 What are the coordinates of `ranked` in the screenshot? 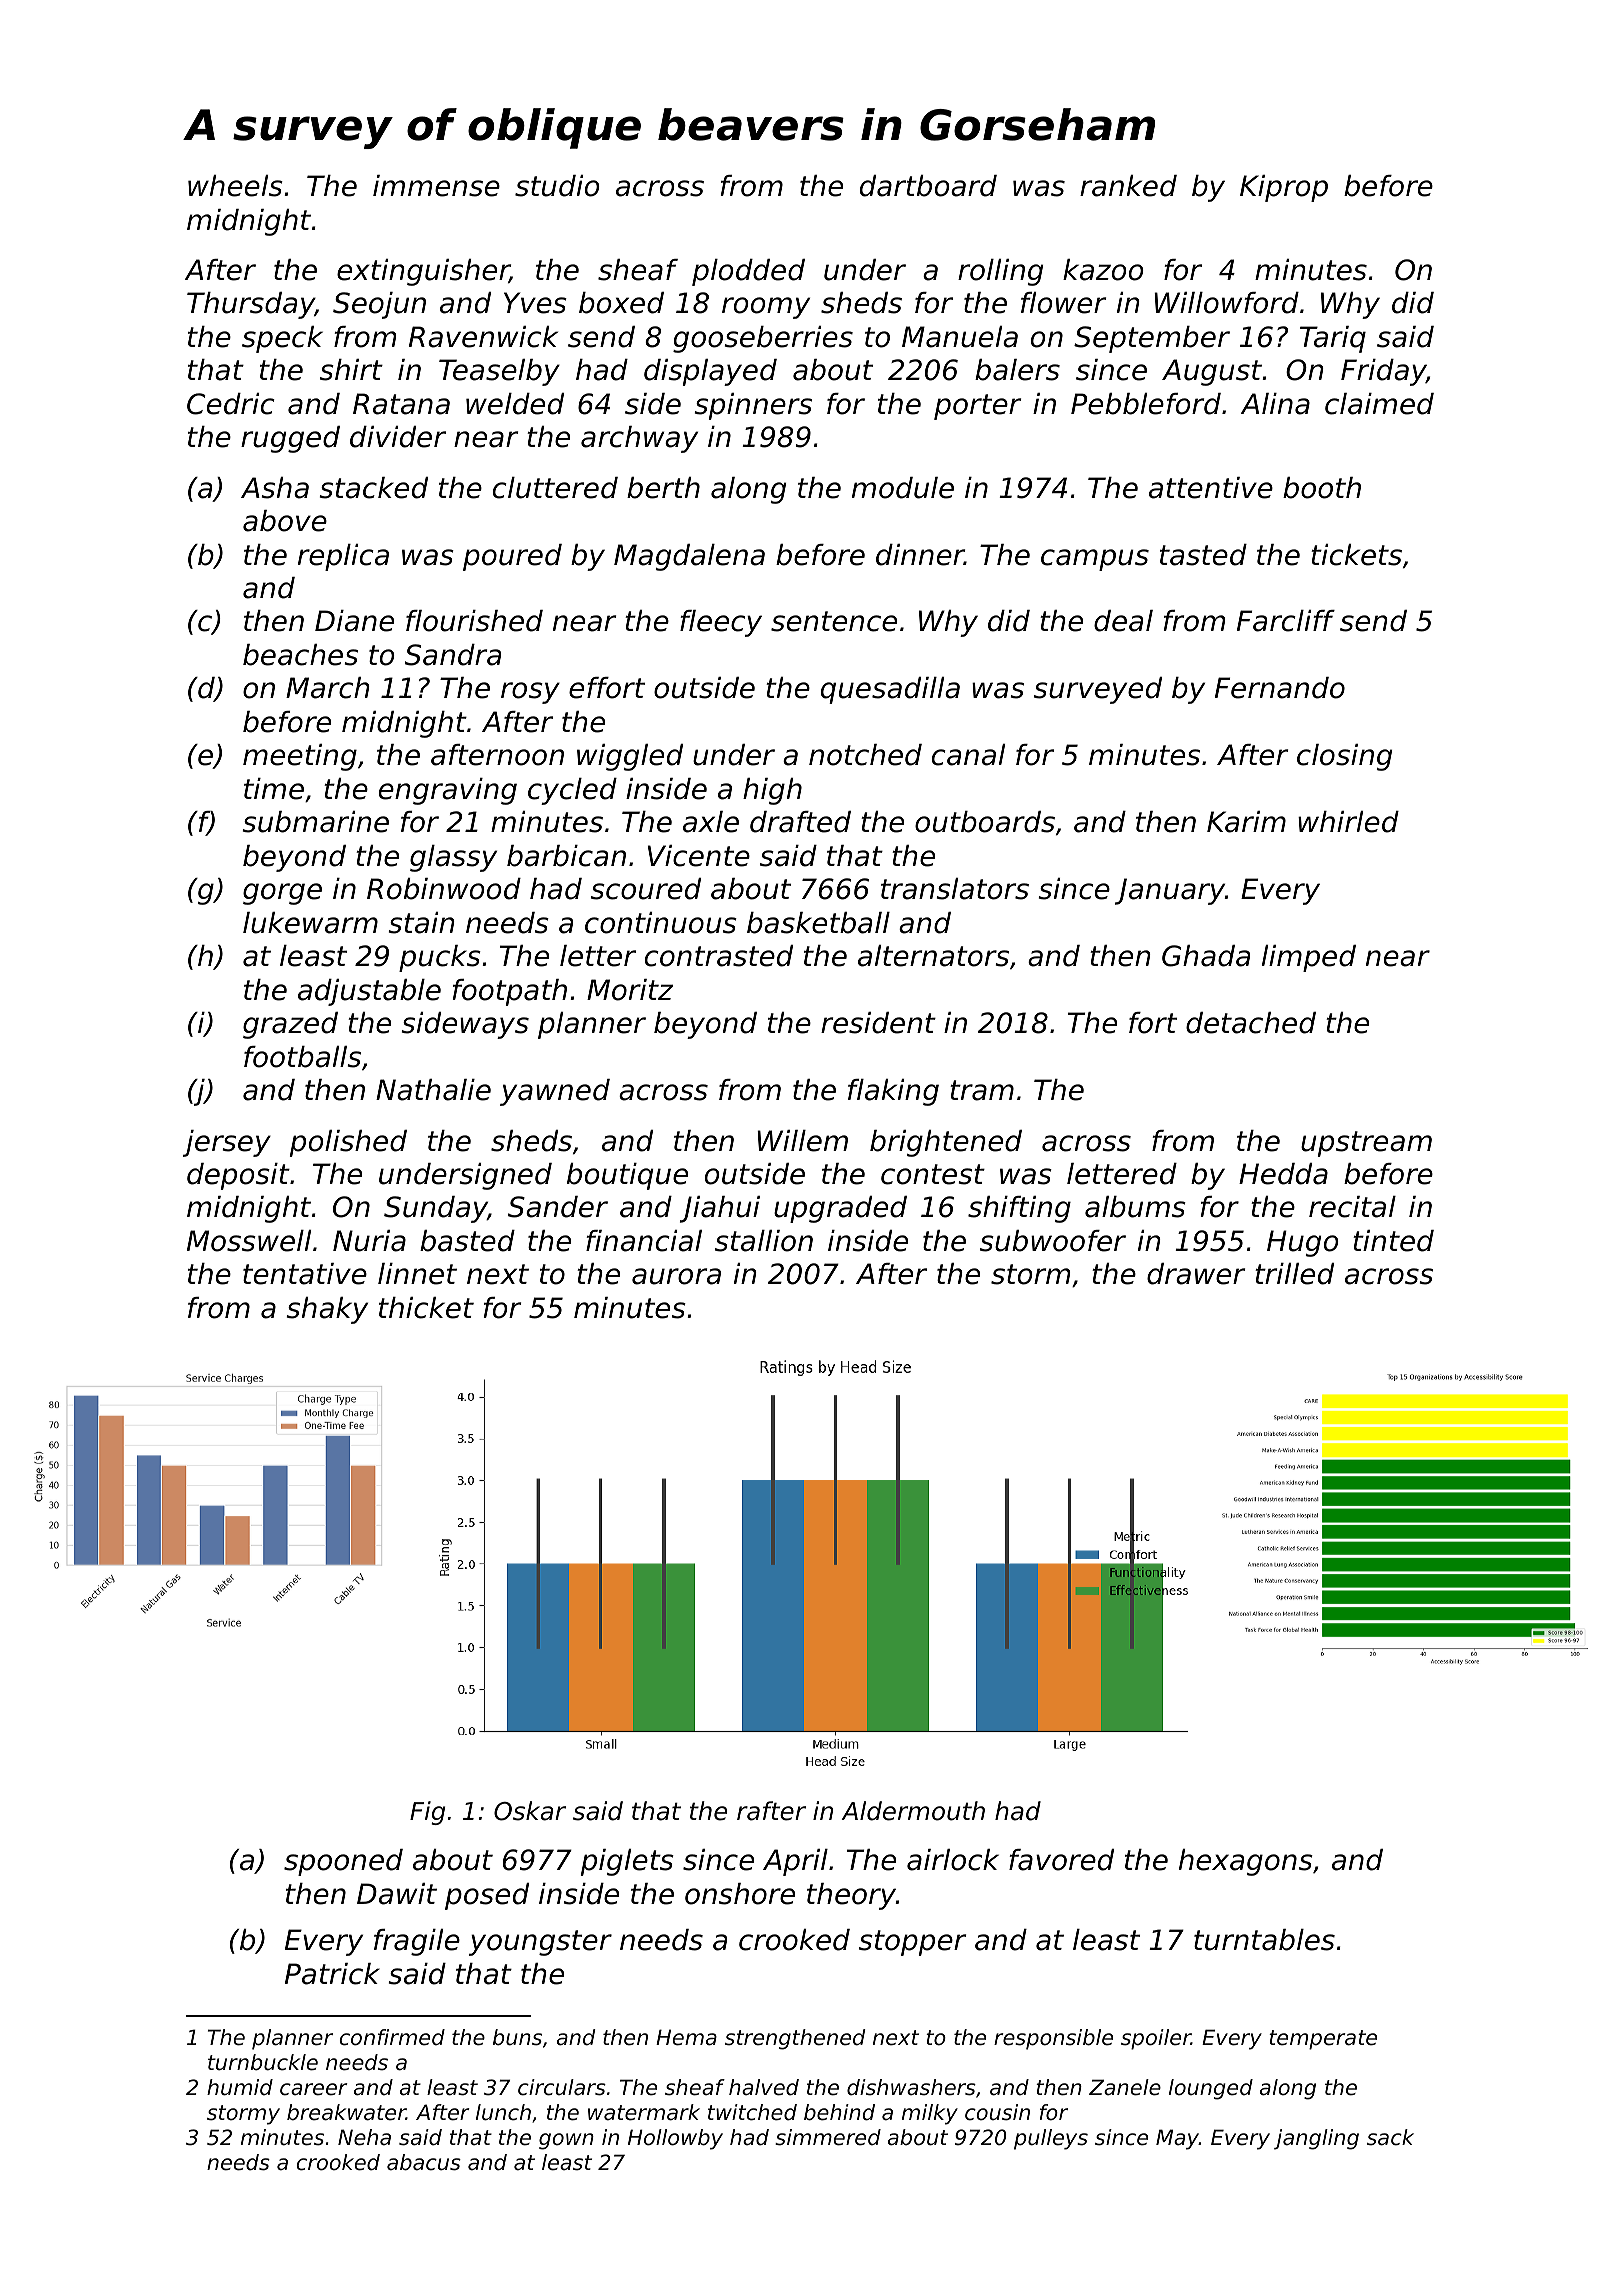 It's located at (1128, 186).
